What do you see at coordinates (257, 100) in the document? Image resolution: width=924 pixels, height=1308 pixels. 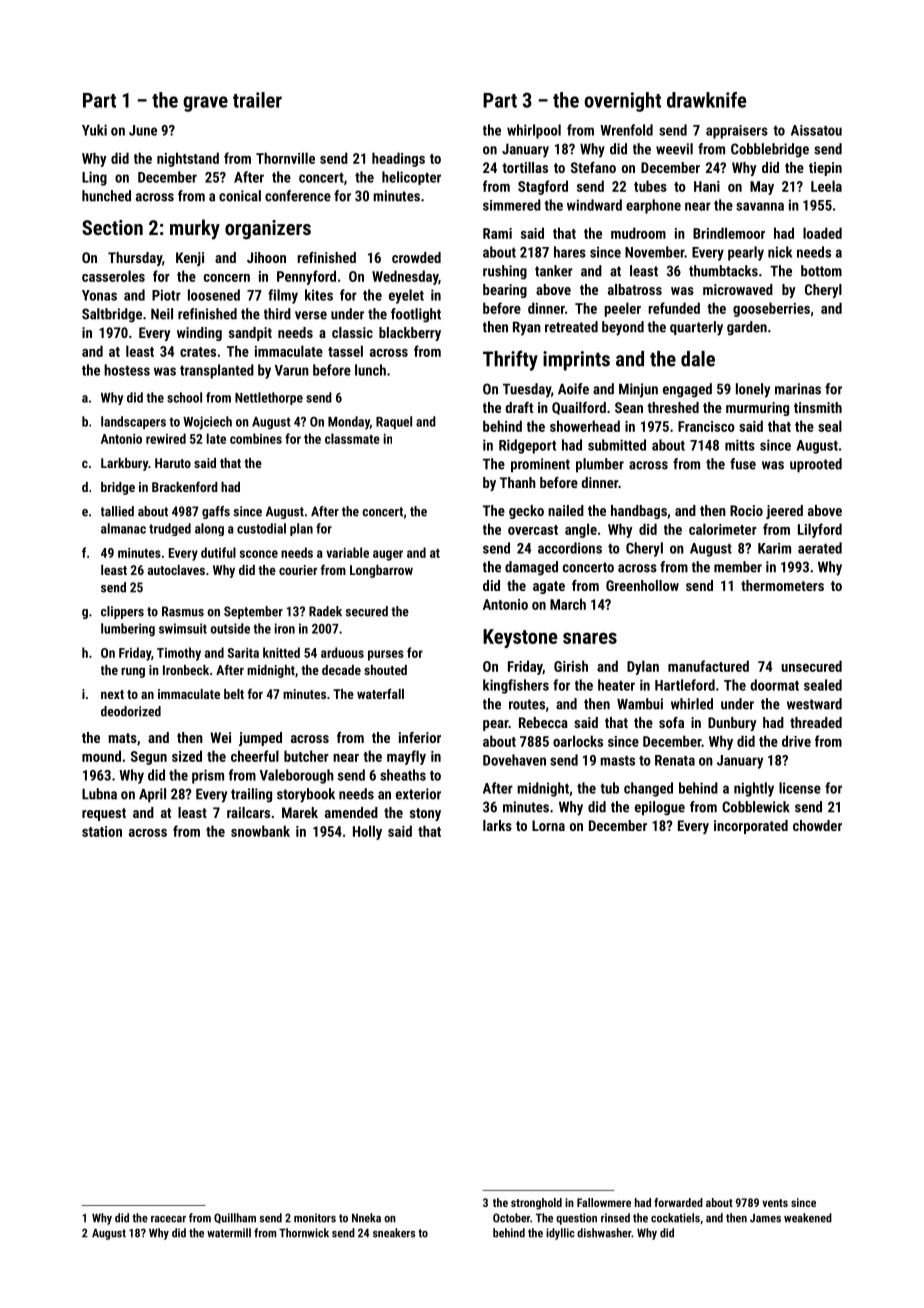 I see `trailer` at bounding box center [257, 100].
